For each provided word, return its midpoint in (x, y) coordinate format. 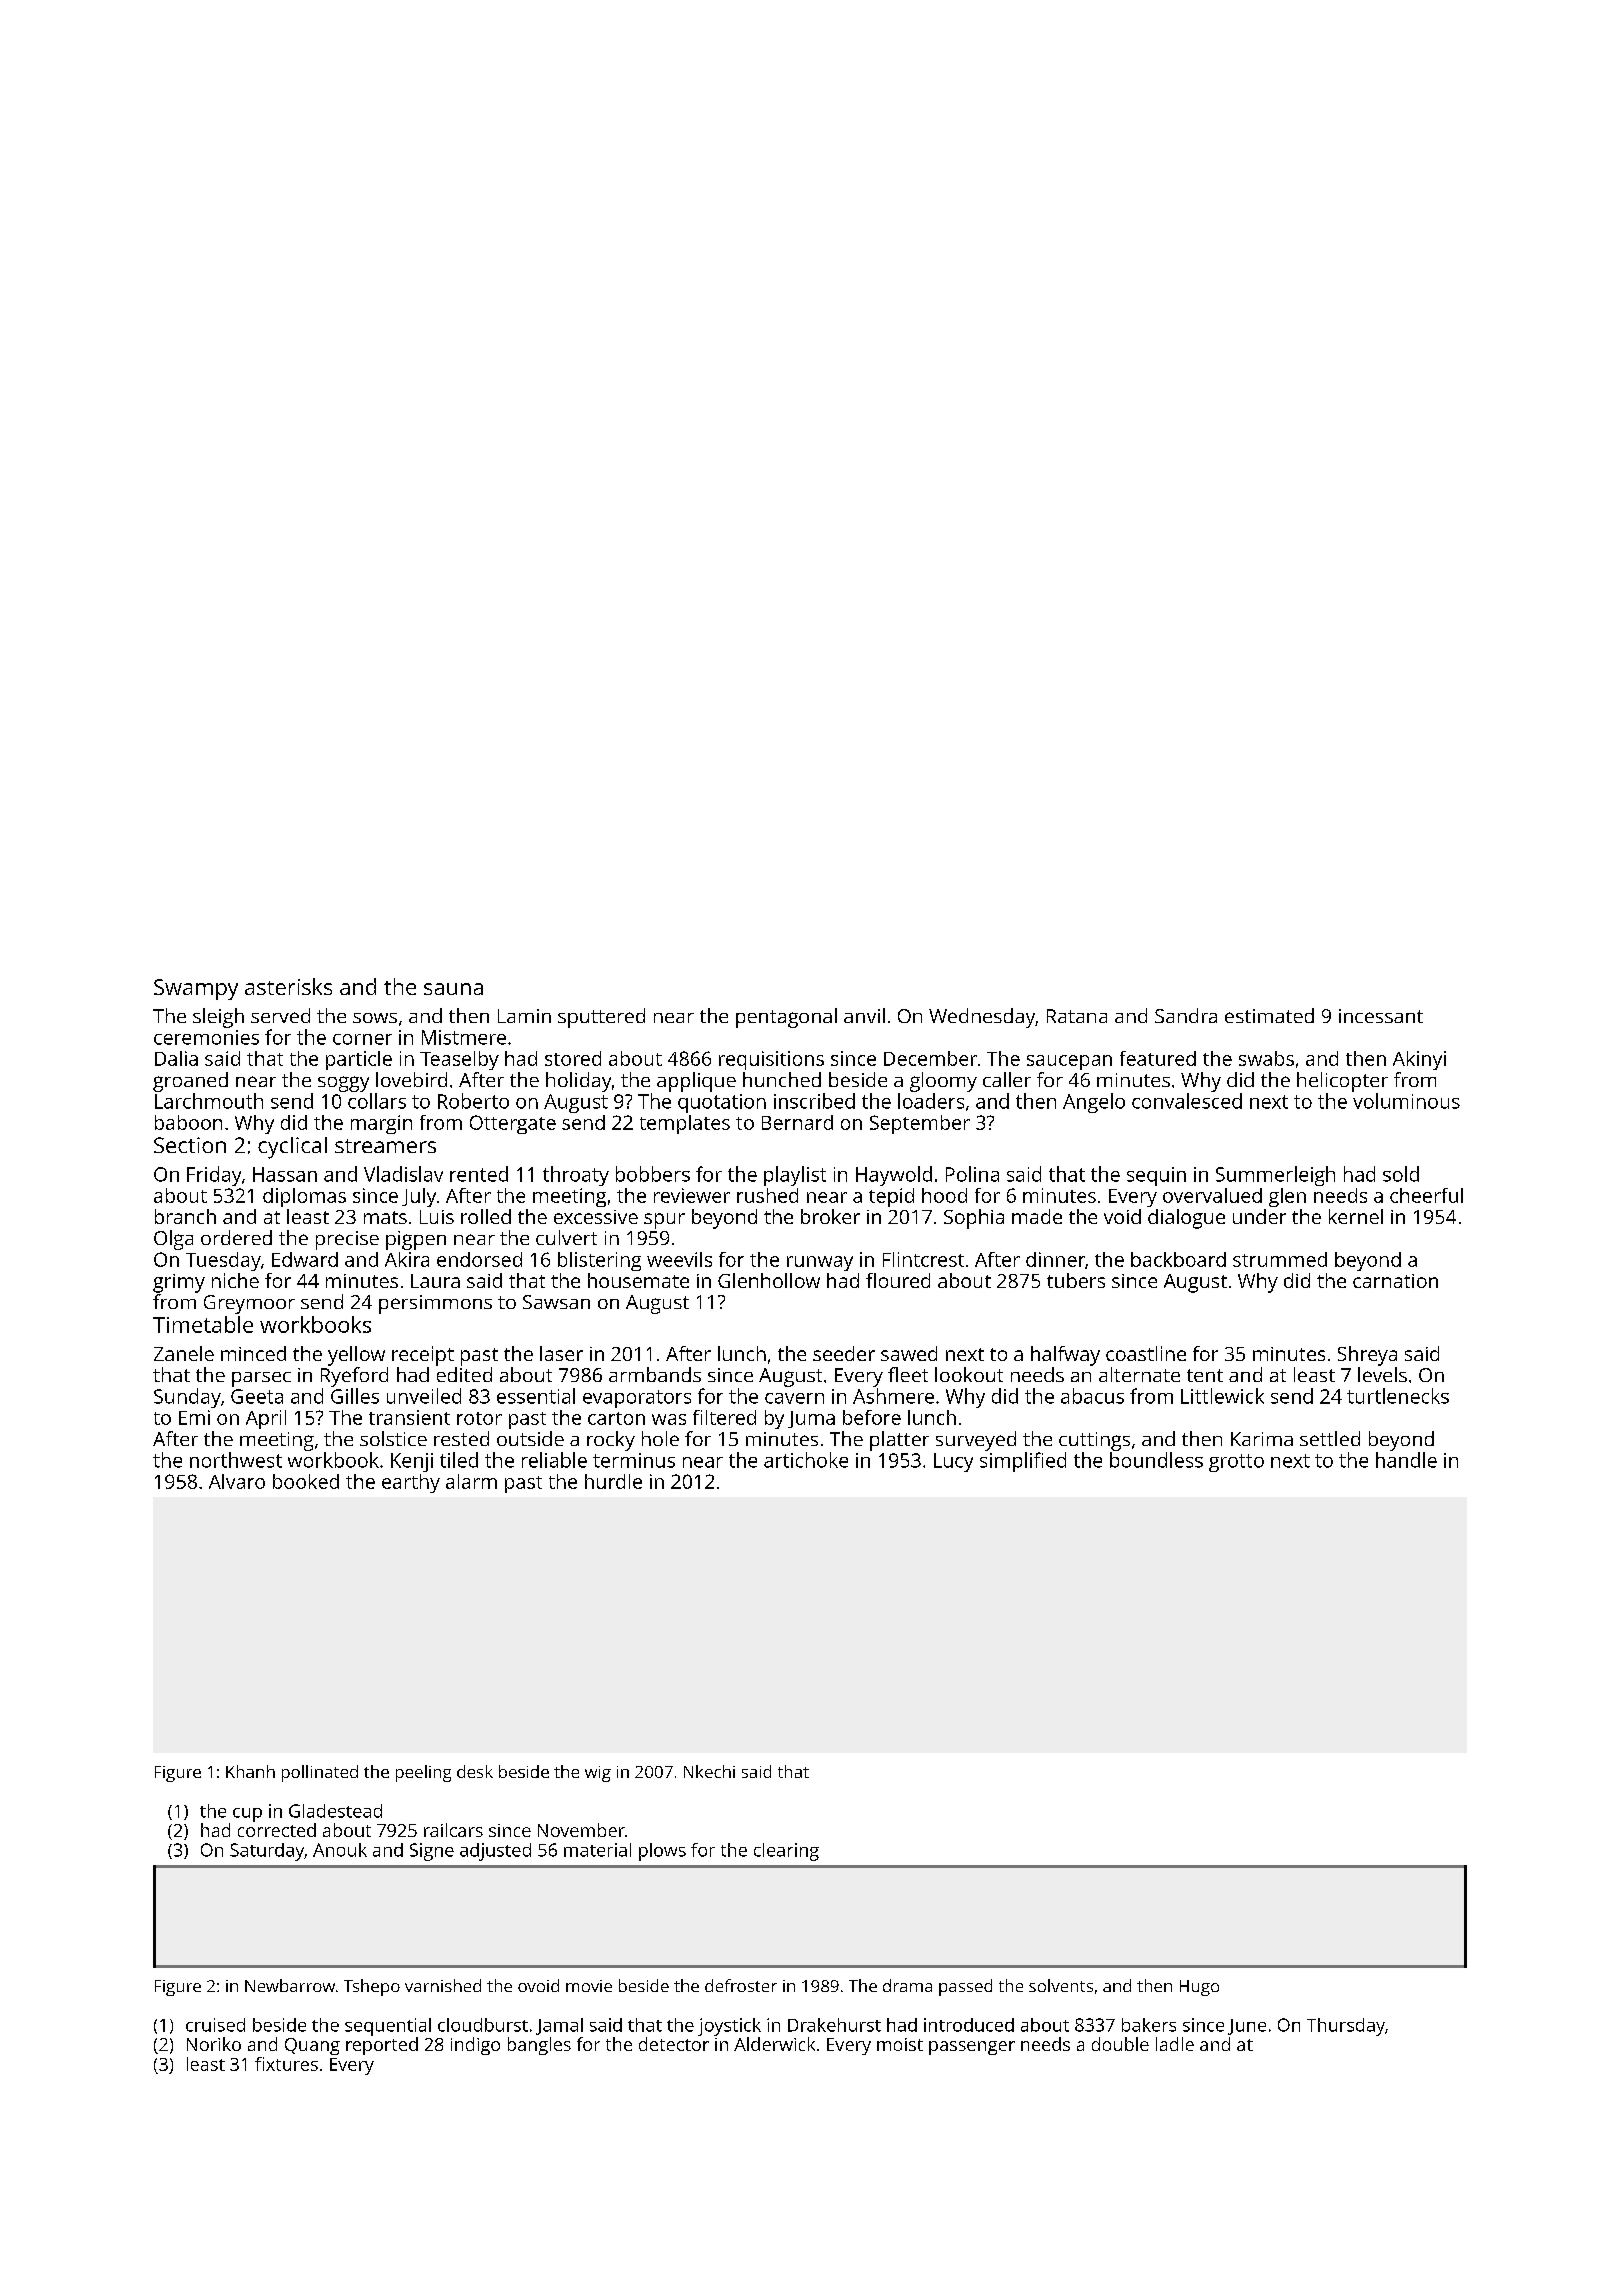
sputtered (601, 1018)
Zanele (184, 1353)
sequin (1156, 1176)
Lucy (953, 1462)
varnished (443, 1985)
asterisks (288, 986)
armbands (655, 1374)
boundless (1156, 1460)
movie (589, 1986)
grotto (1236, 1463)
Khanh (250, 1771)
